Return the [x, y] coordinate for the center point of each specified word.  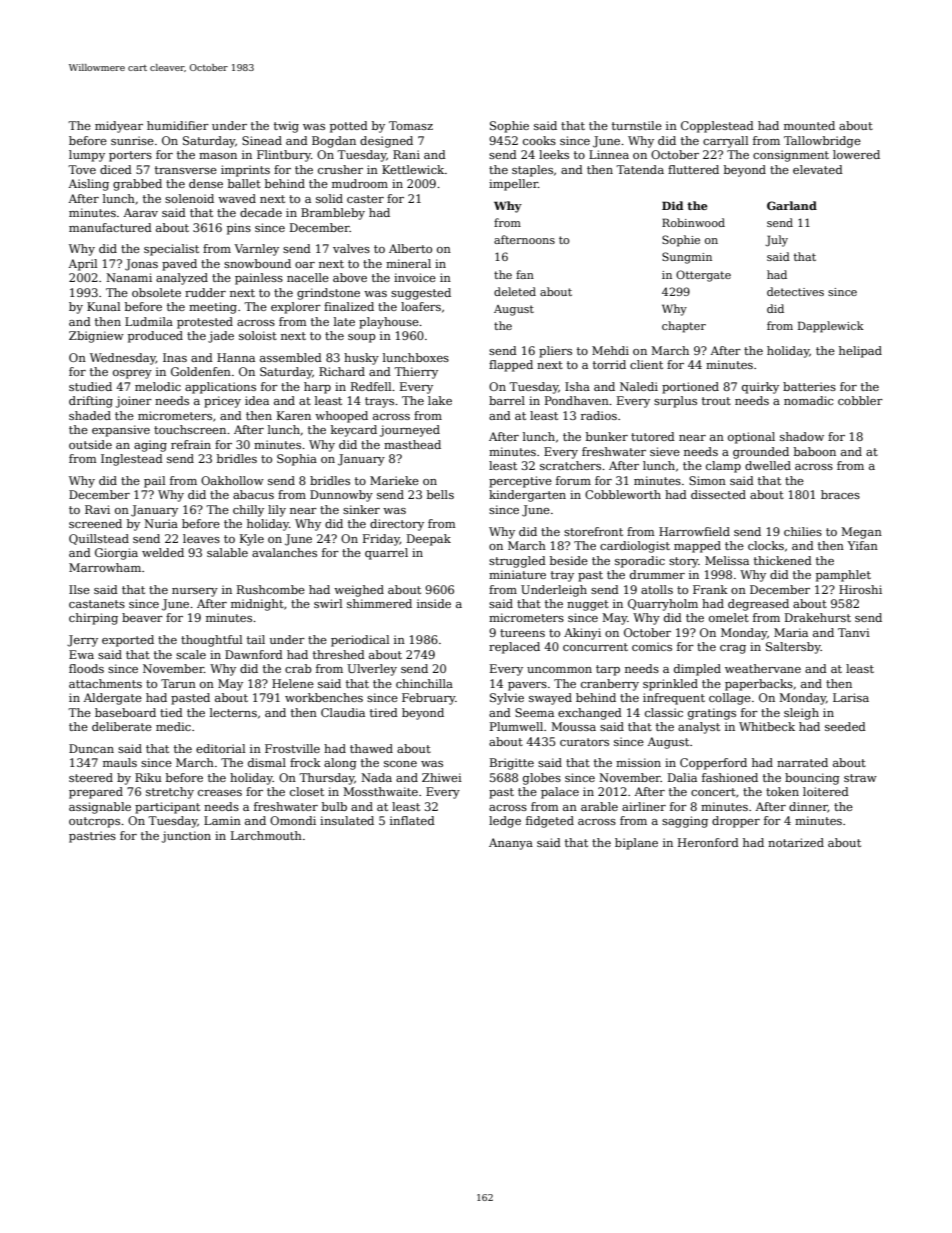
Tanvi [854, 632]
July [776, 241]
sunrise [132, 140]
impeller [513, 185]
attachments [105, 683]
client [646, 364]
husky [361, 359]
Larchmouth [266, 835]
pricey [222, 402]
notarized [796, 842]
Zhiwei [442, 777]
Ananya [511, 844]
